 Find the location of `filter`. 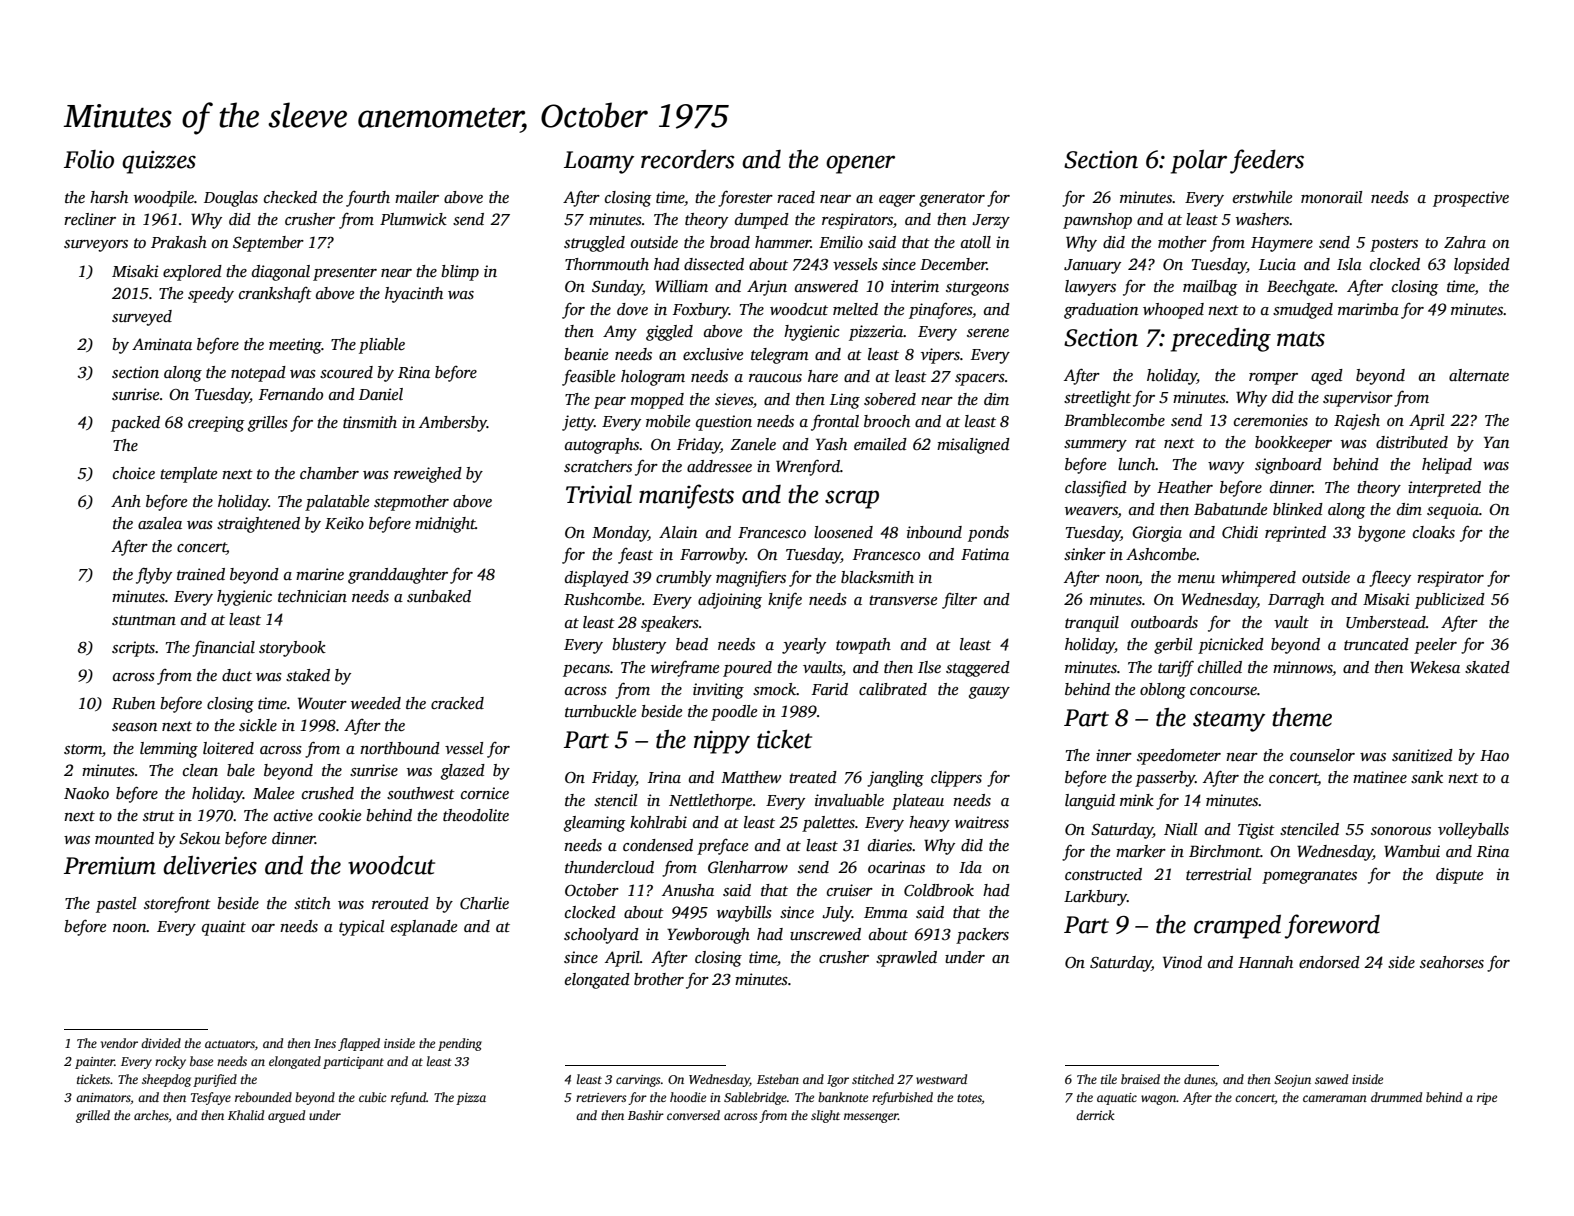

filter is located at coordinates (959, 601).
